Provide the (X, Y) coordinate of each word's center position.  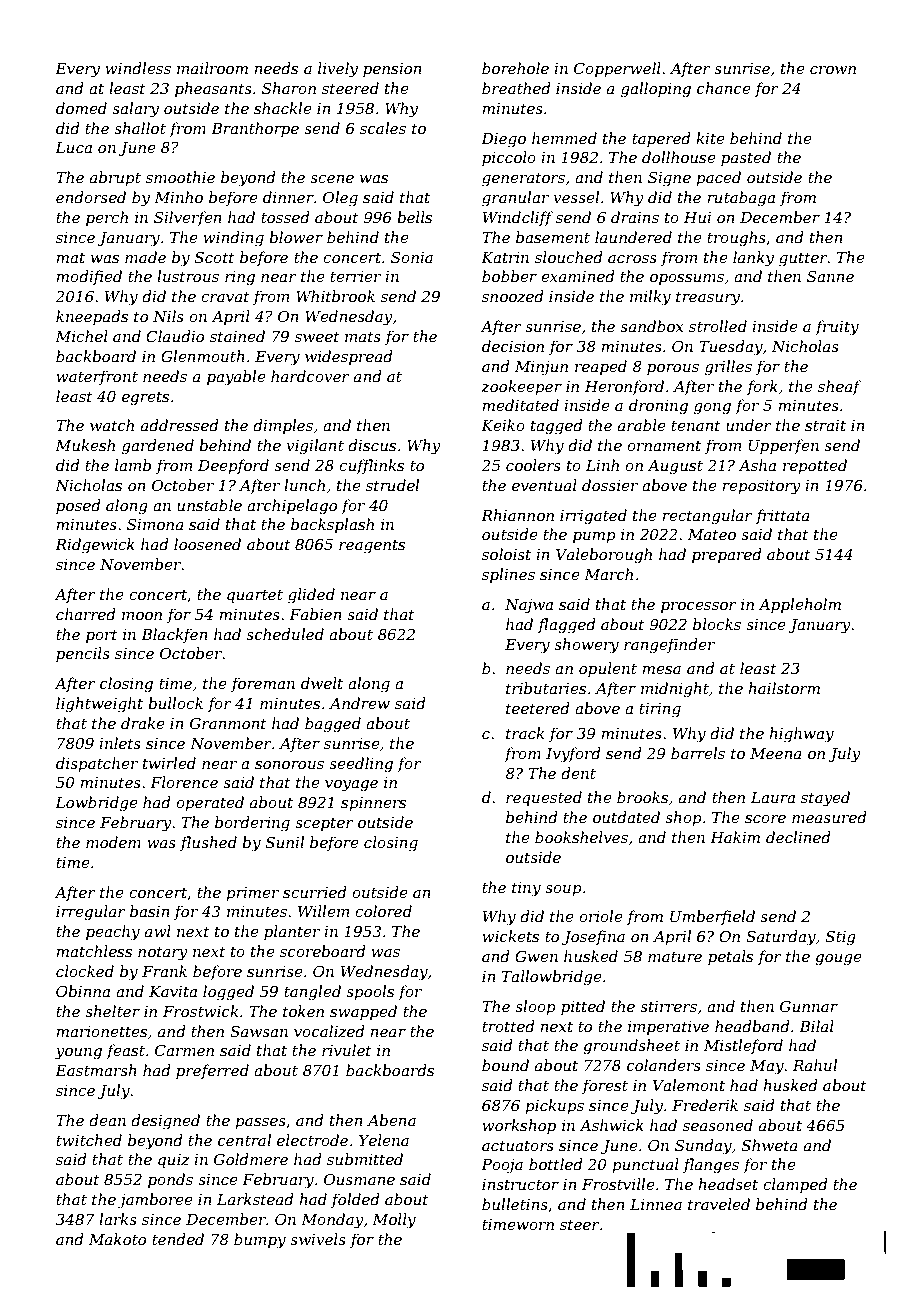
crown (833, 70)
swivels (318, 1239)
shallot (140, 128)
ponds (170, 1180)
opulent (608, 669)
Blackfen (174, 635)
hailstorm (784, 688)
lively (338, 70)
